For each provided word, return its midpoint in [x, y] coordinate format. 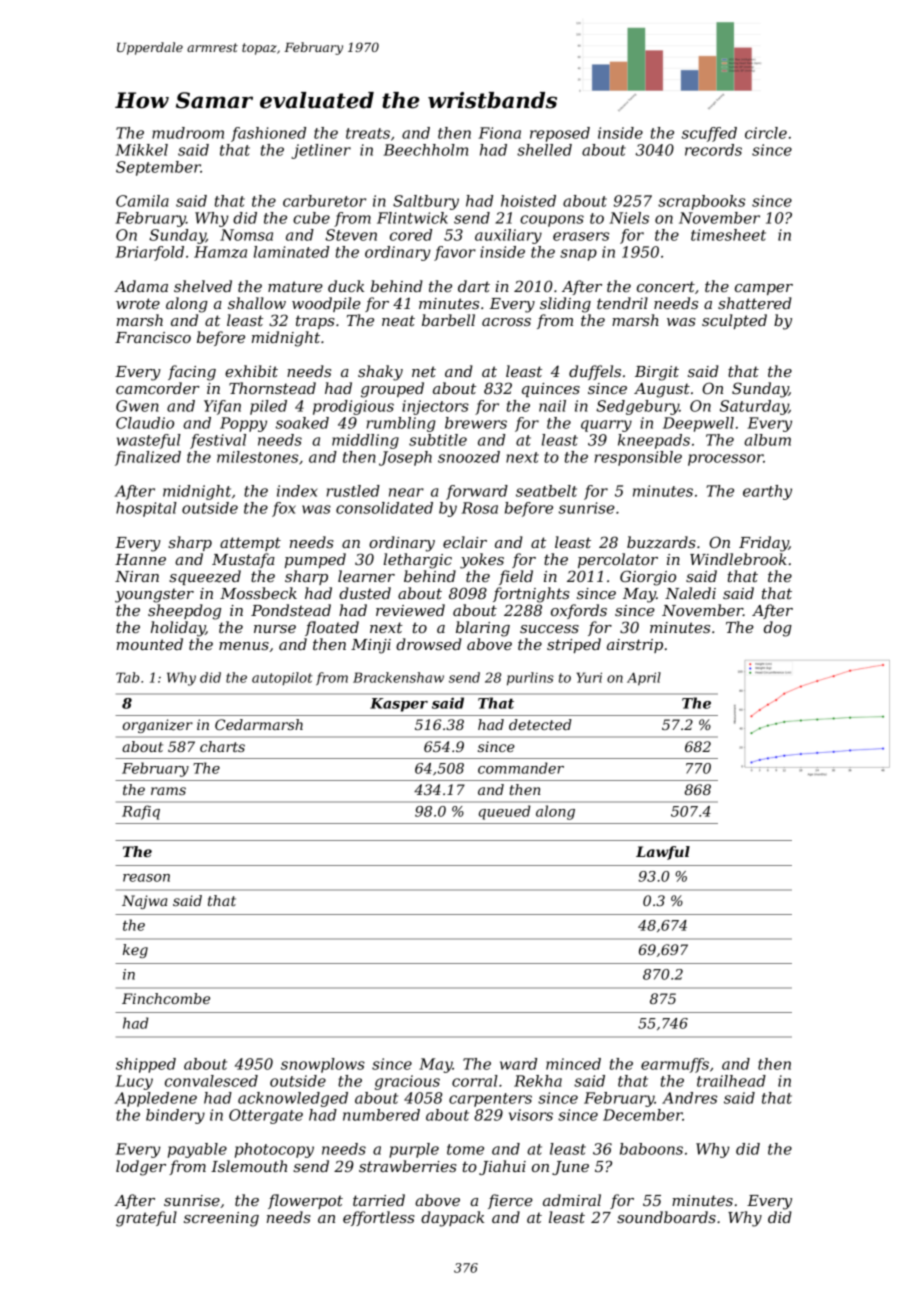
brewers [476, 423]
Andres [689, 1098]
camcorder [158, 388]
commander [521, 768]
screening [221, 1219]
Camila [142, 201]
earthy [767, 492]
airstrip [635, 646]
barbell [448, 320]
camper [764, 289]
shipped [146, 1065]
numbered [381, 1115]
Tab [127, 677]
